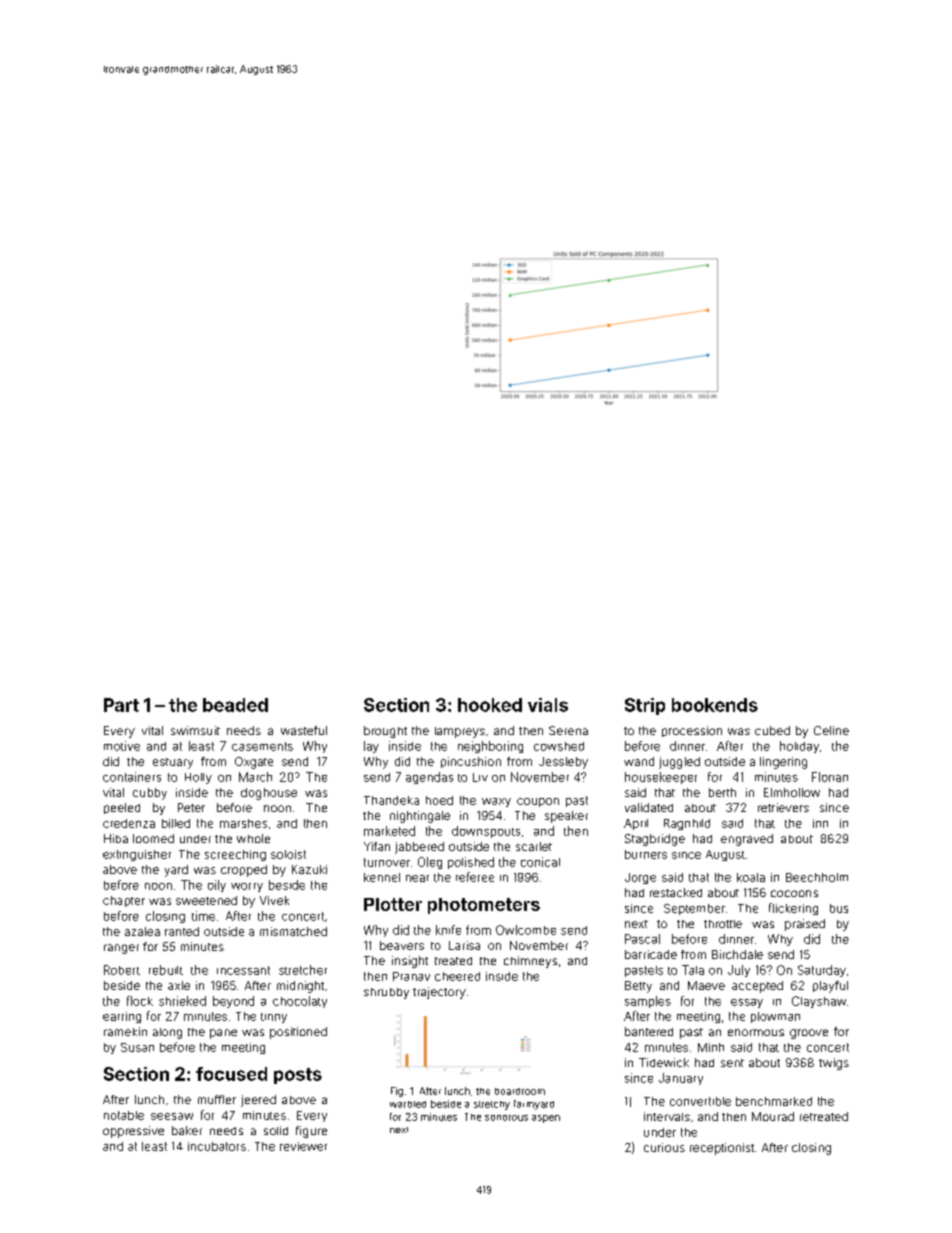 The image size is (952, 1233). What do you see at coordinates (772, 730) in the image?
I see `cubed` at bounding box center [772, 730].
